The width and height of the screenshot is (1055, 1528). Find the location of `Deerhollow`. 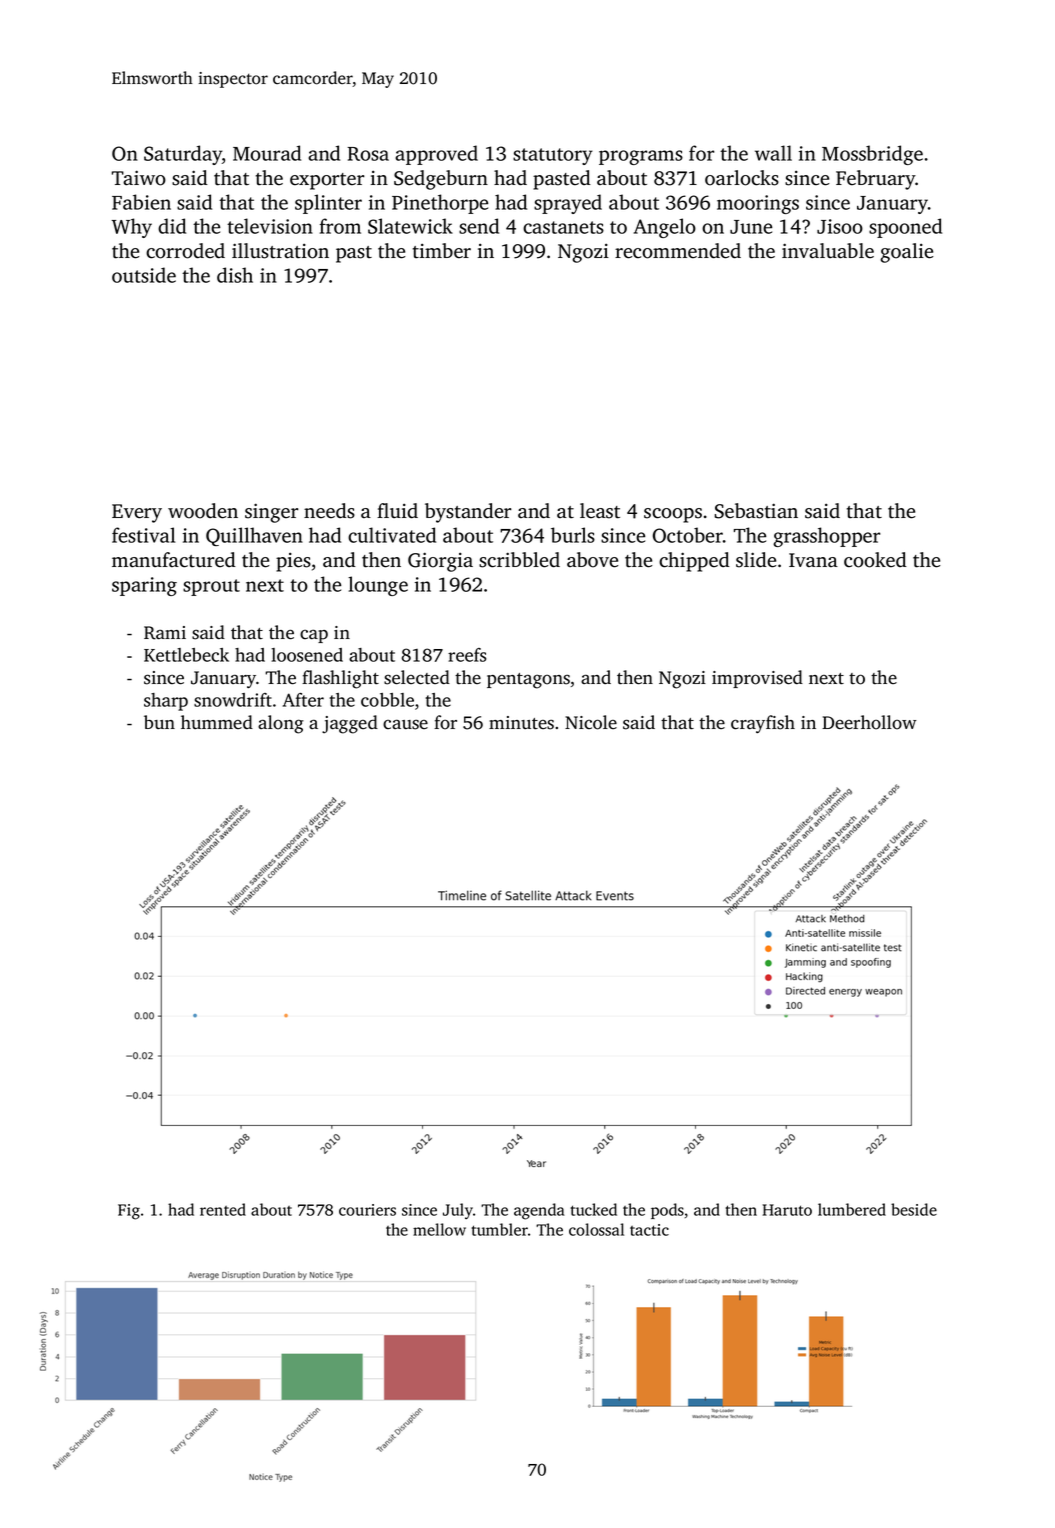

Deerhollow is located at coordinates (869, 722).
